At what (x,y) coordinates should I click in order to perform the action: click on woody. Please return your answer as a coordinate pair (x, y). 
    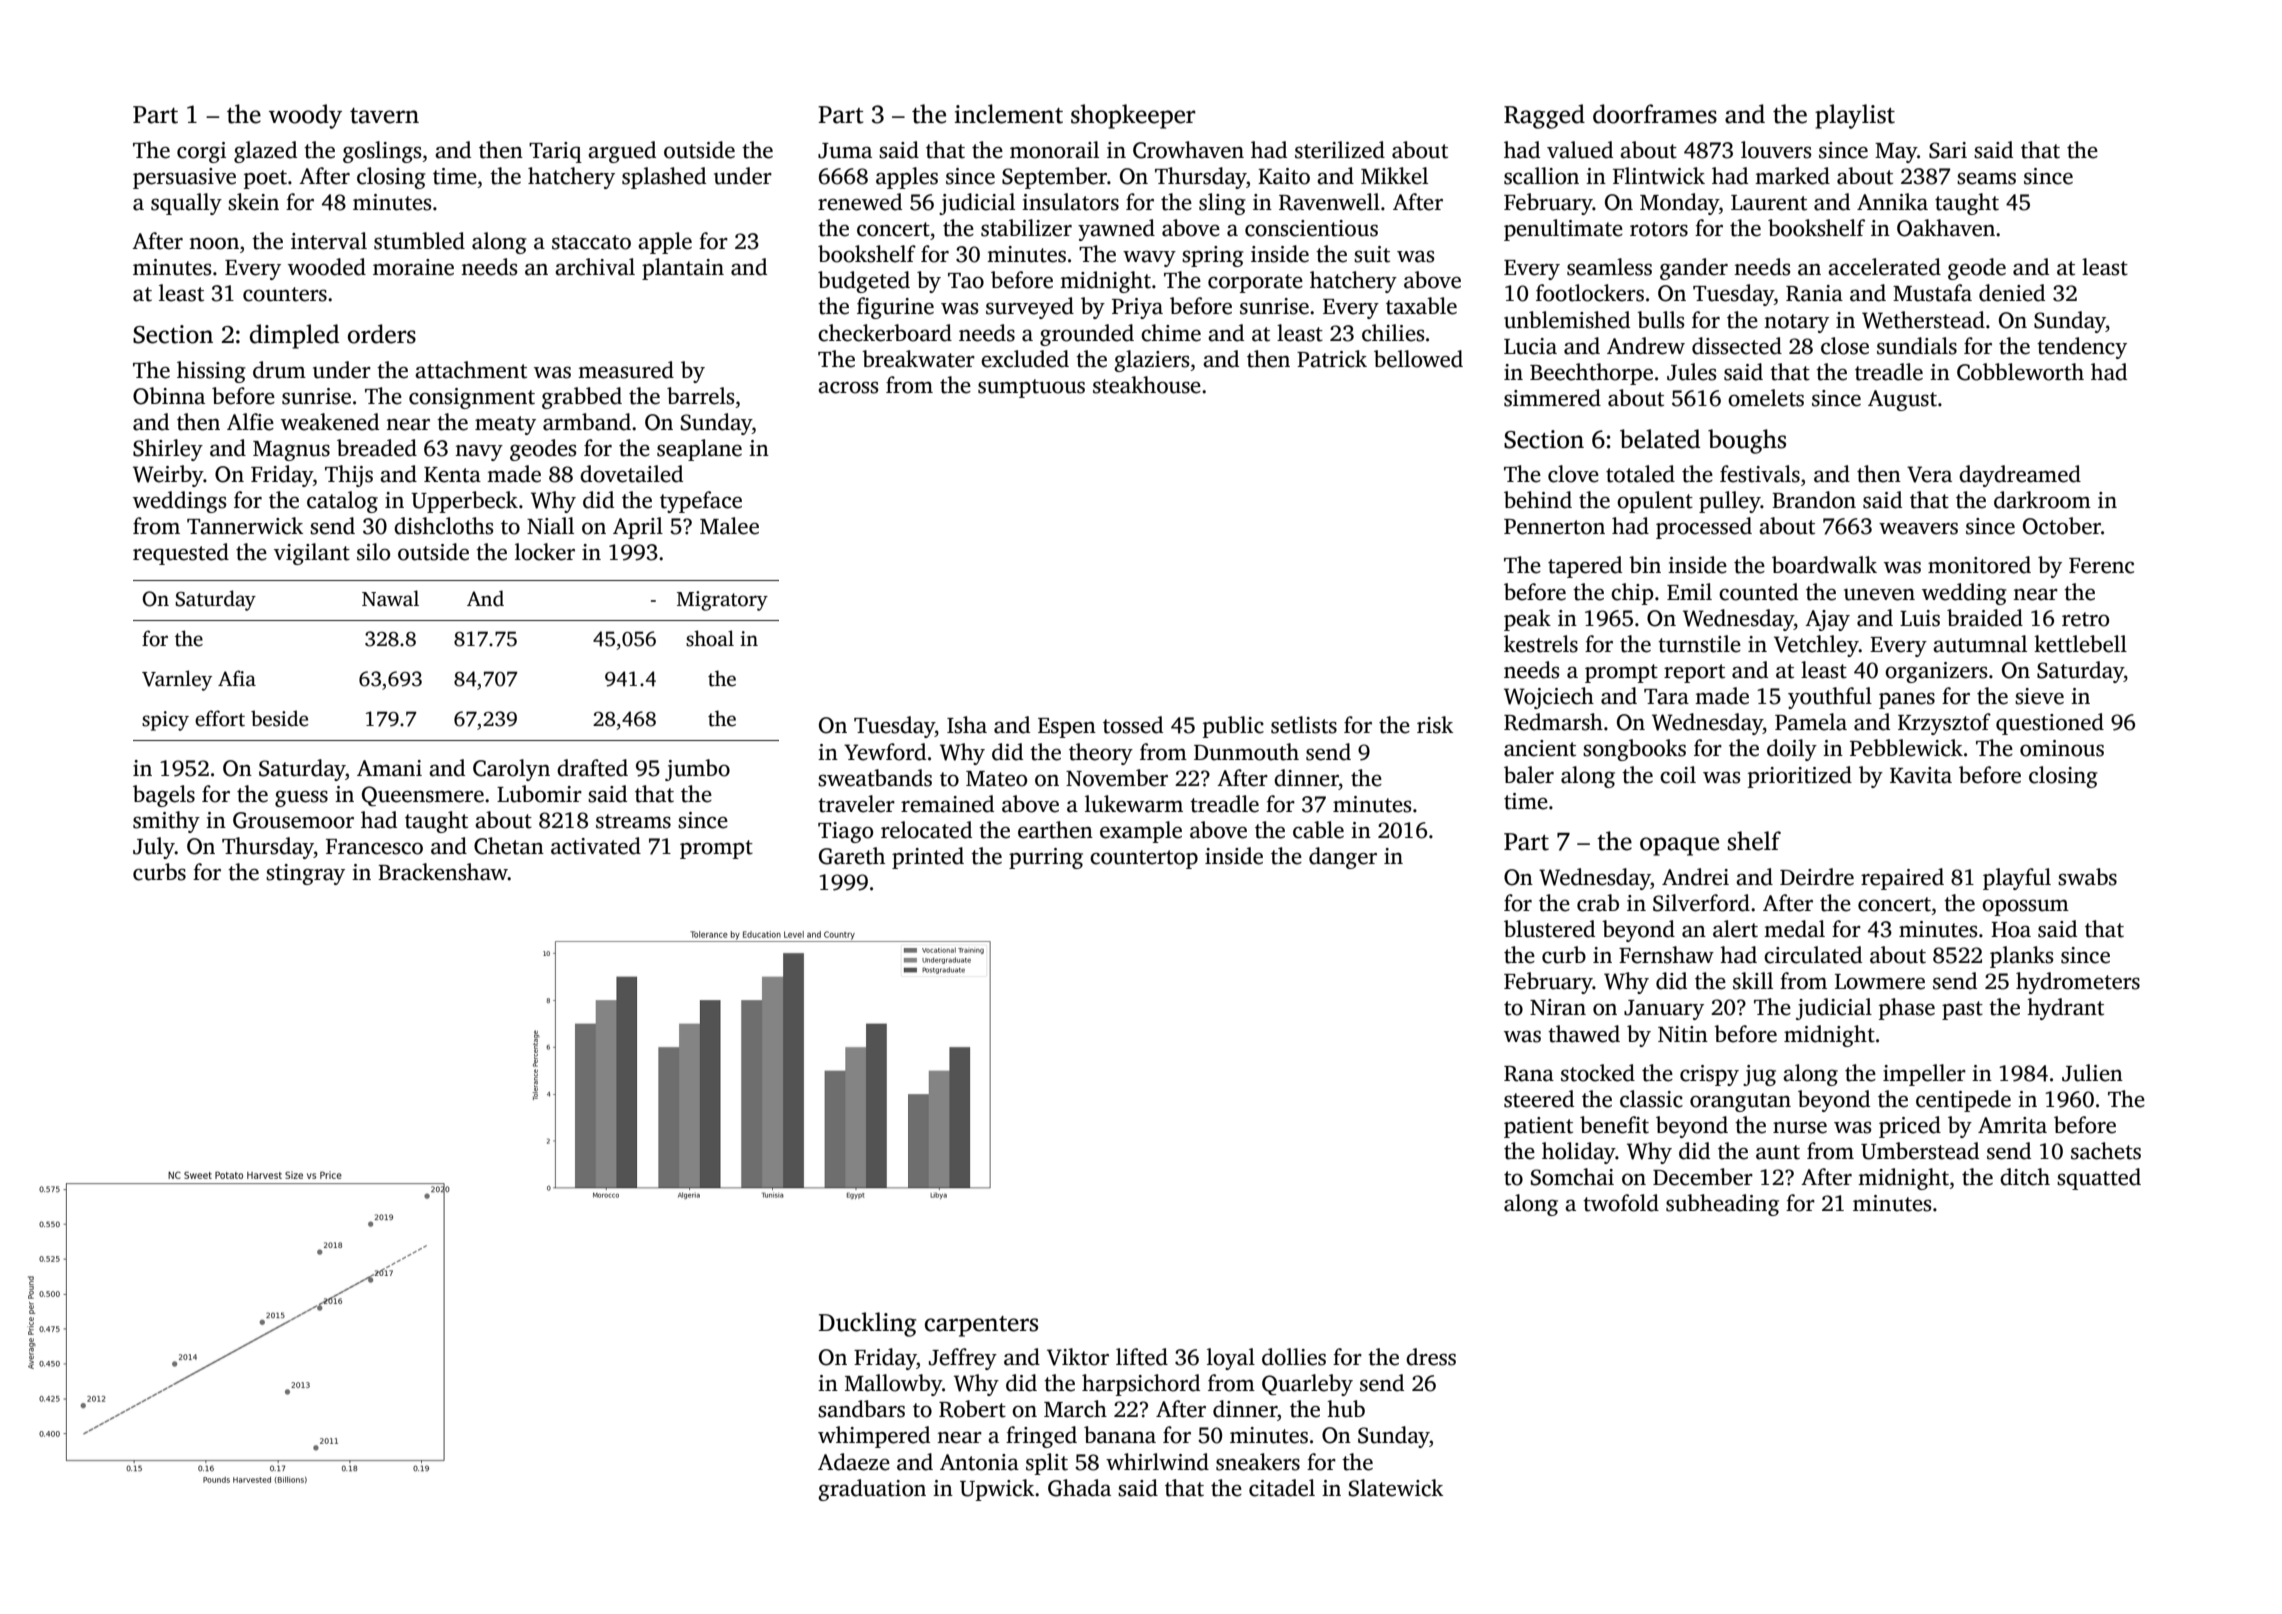
    Looking at the image, I should click on (305, 116).
